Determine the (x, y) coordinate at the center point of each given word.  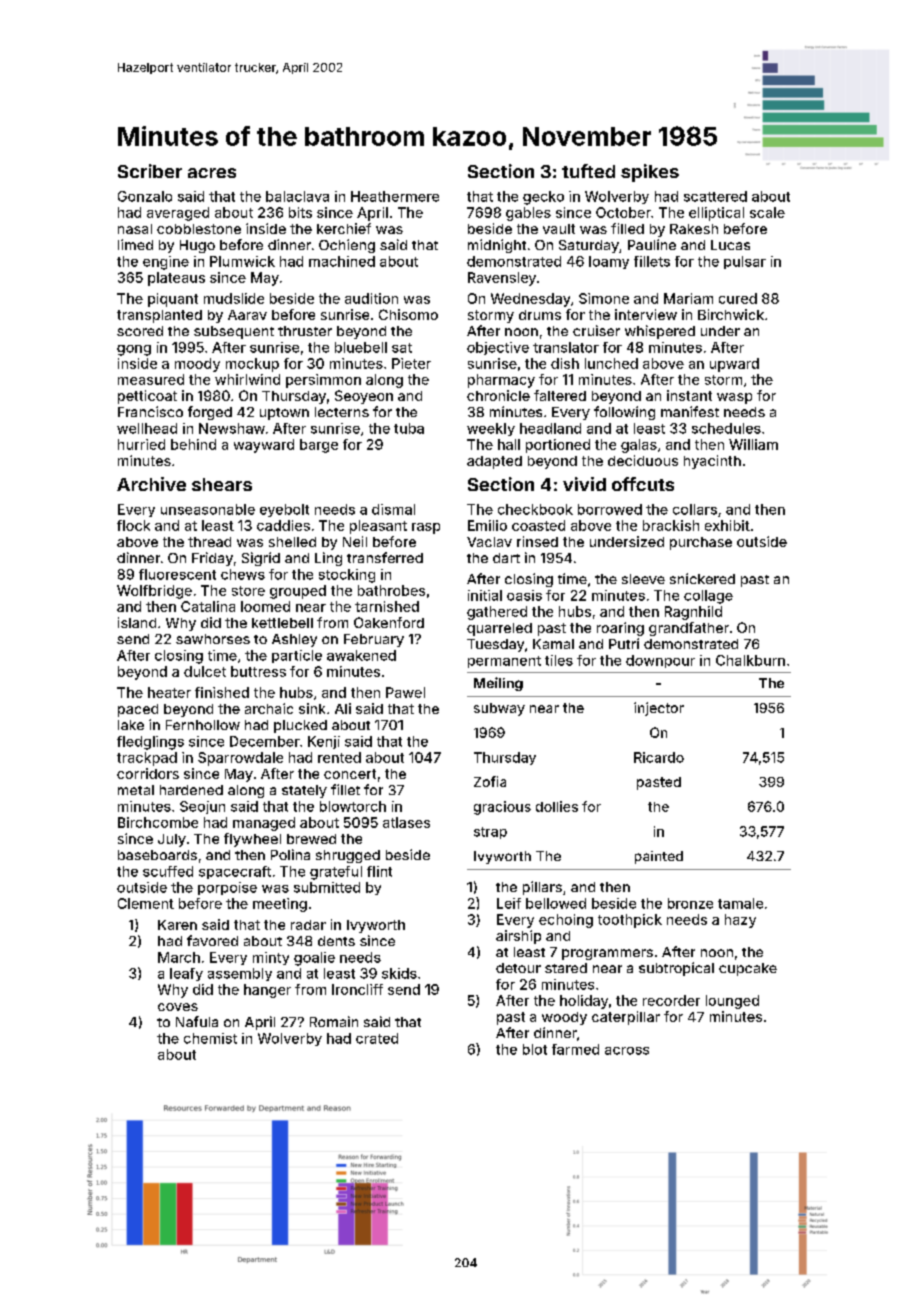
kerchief (344, 228)
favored (212, 940)
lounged (732, 1002)
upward (734, 365)
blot (535, 1049)
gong (134, 350)
